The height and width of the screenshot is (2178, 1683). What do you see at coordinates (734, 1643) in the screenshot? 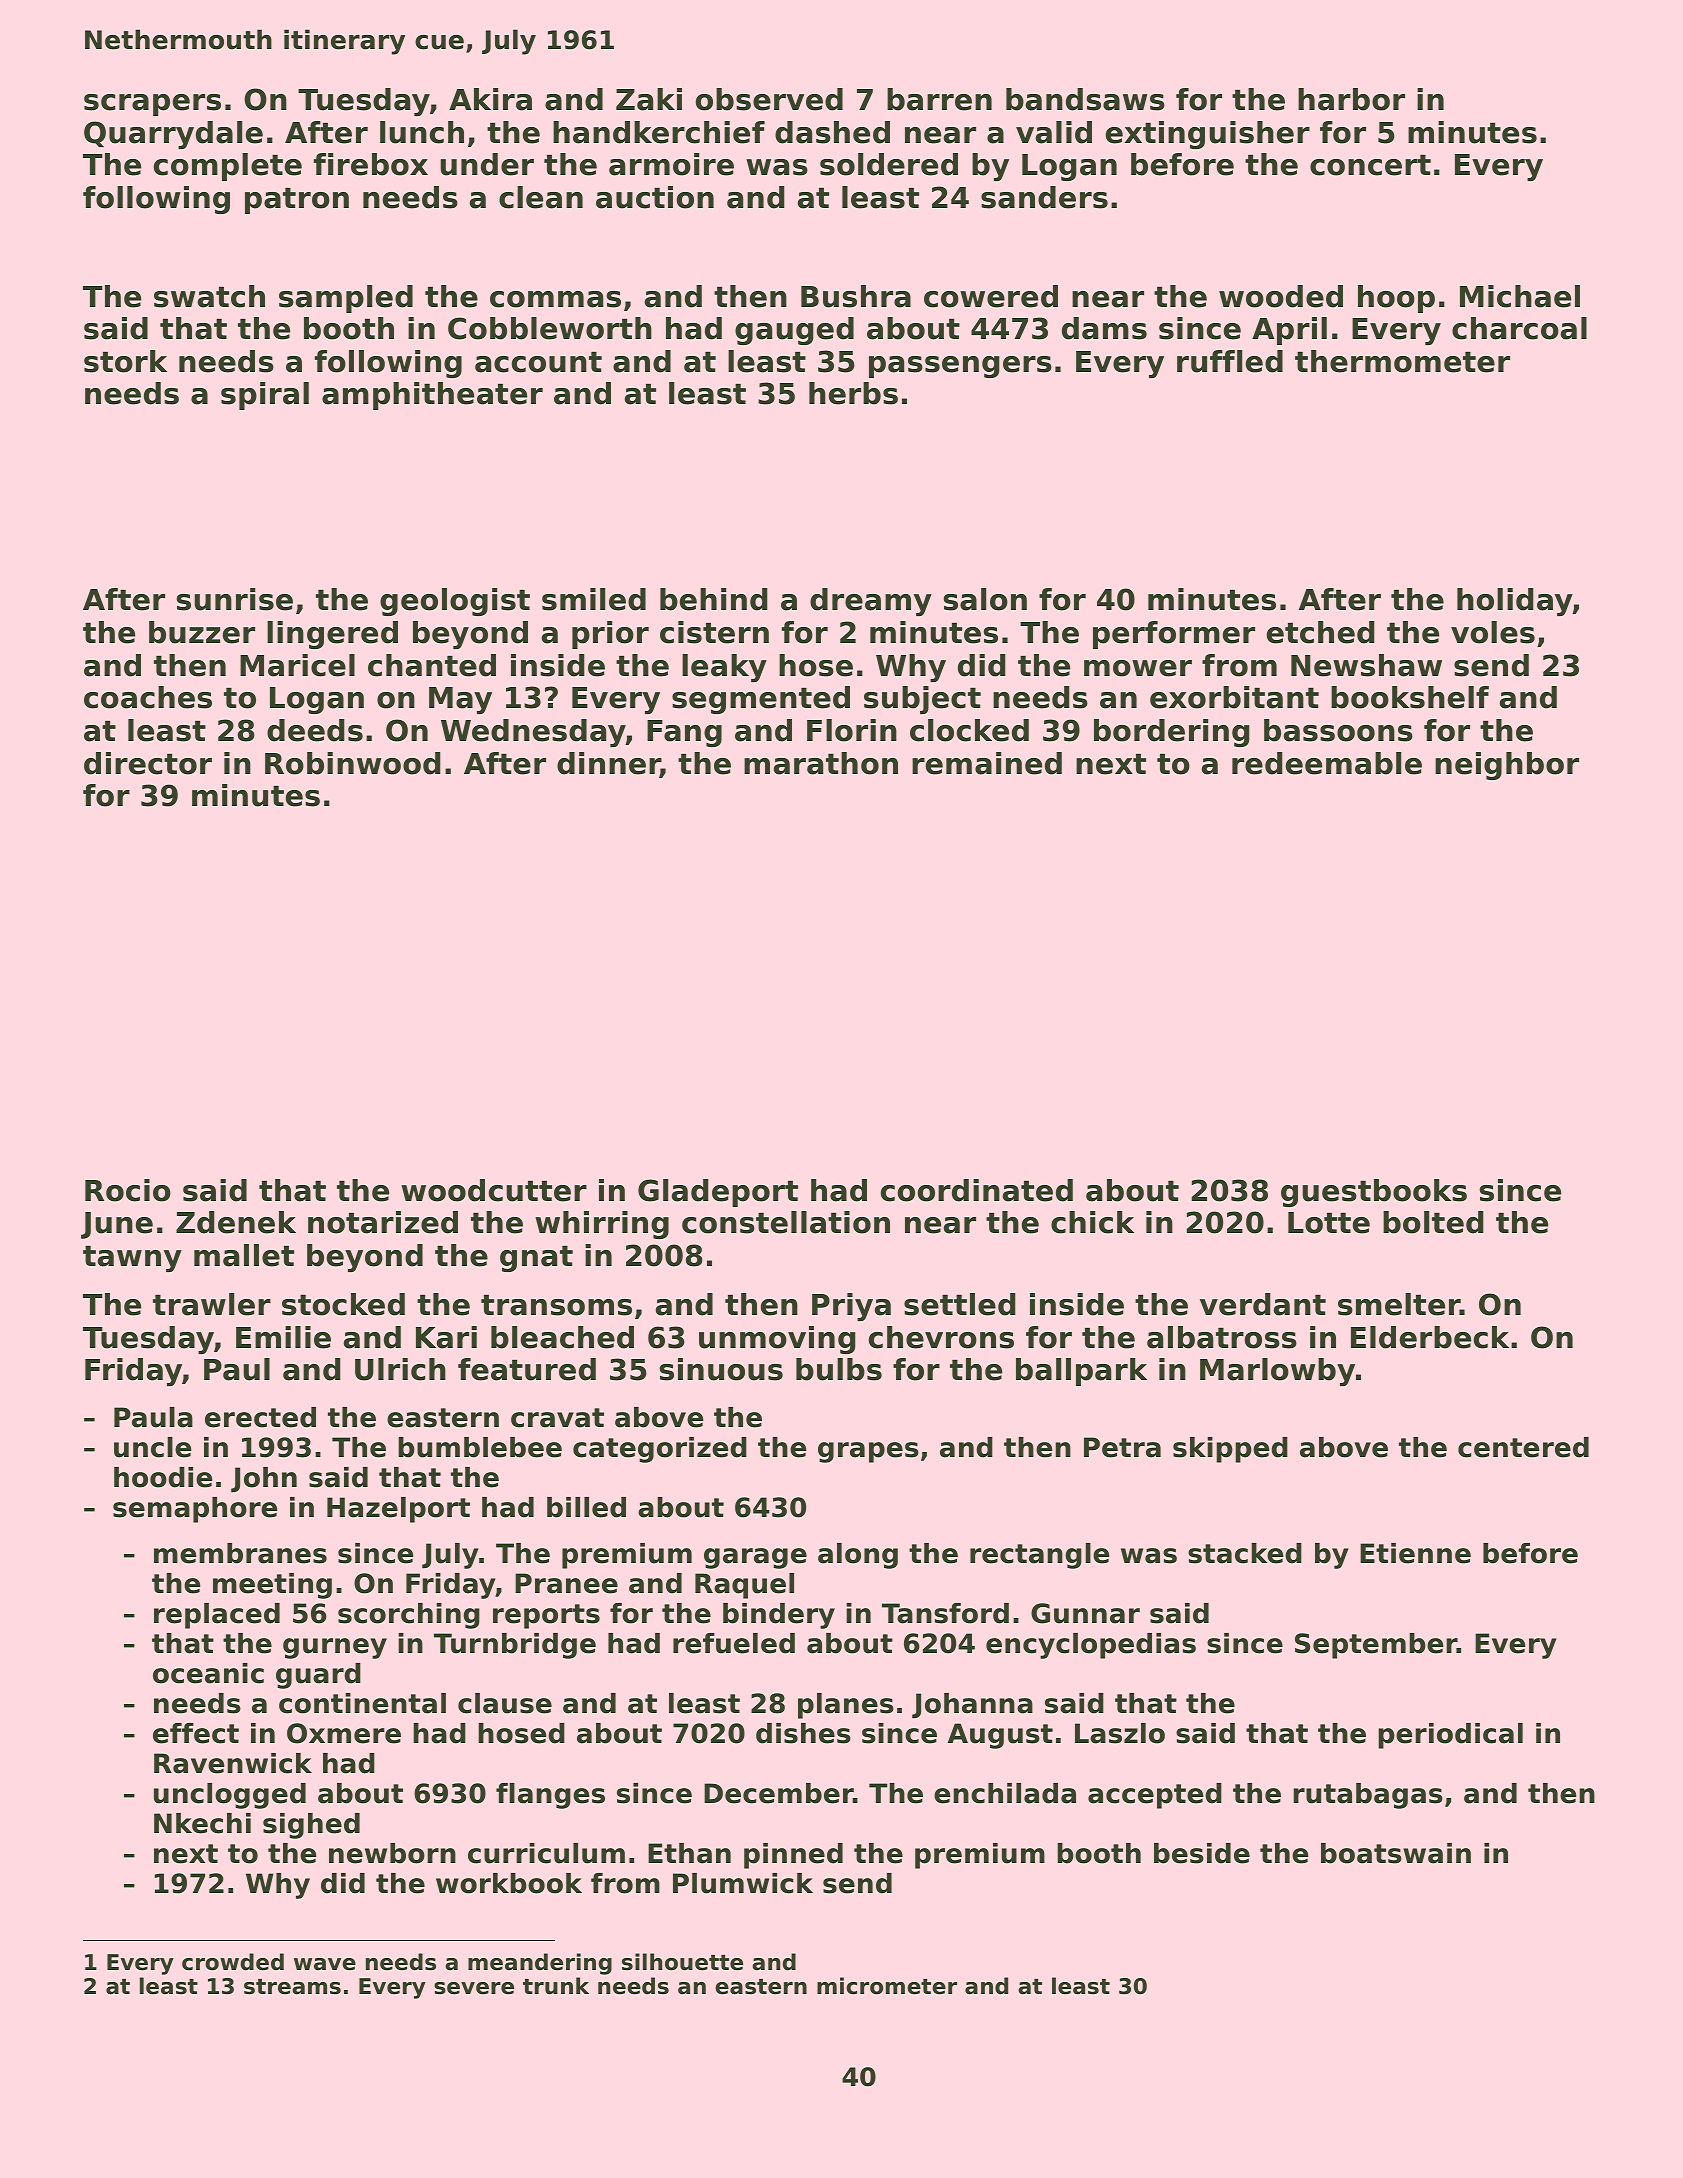
I see `refueled` at bounding box center [734, 1643].
